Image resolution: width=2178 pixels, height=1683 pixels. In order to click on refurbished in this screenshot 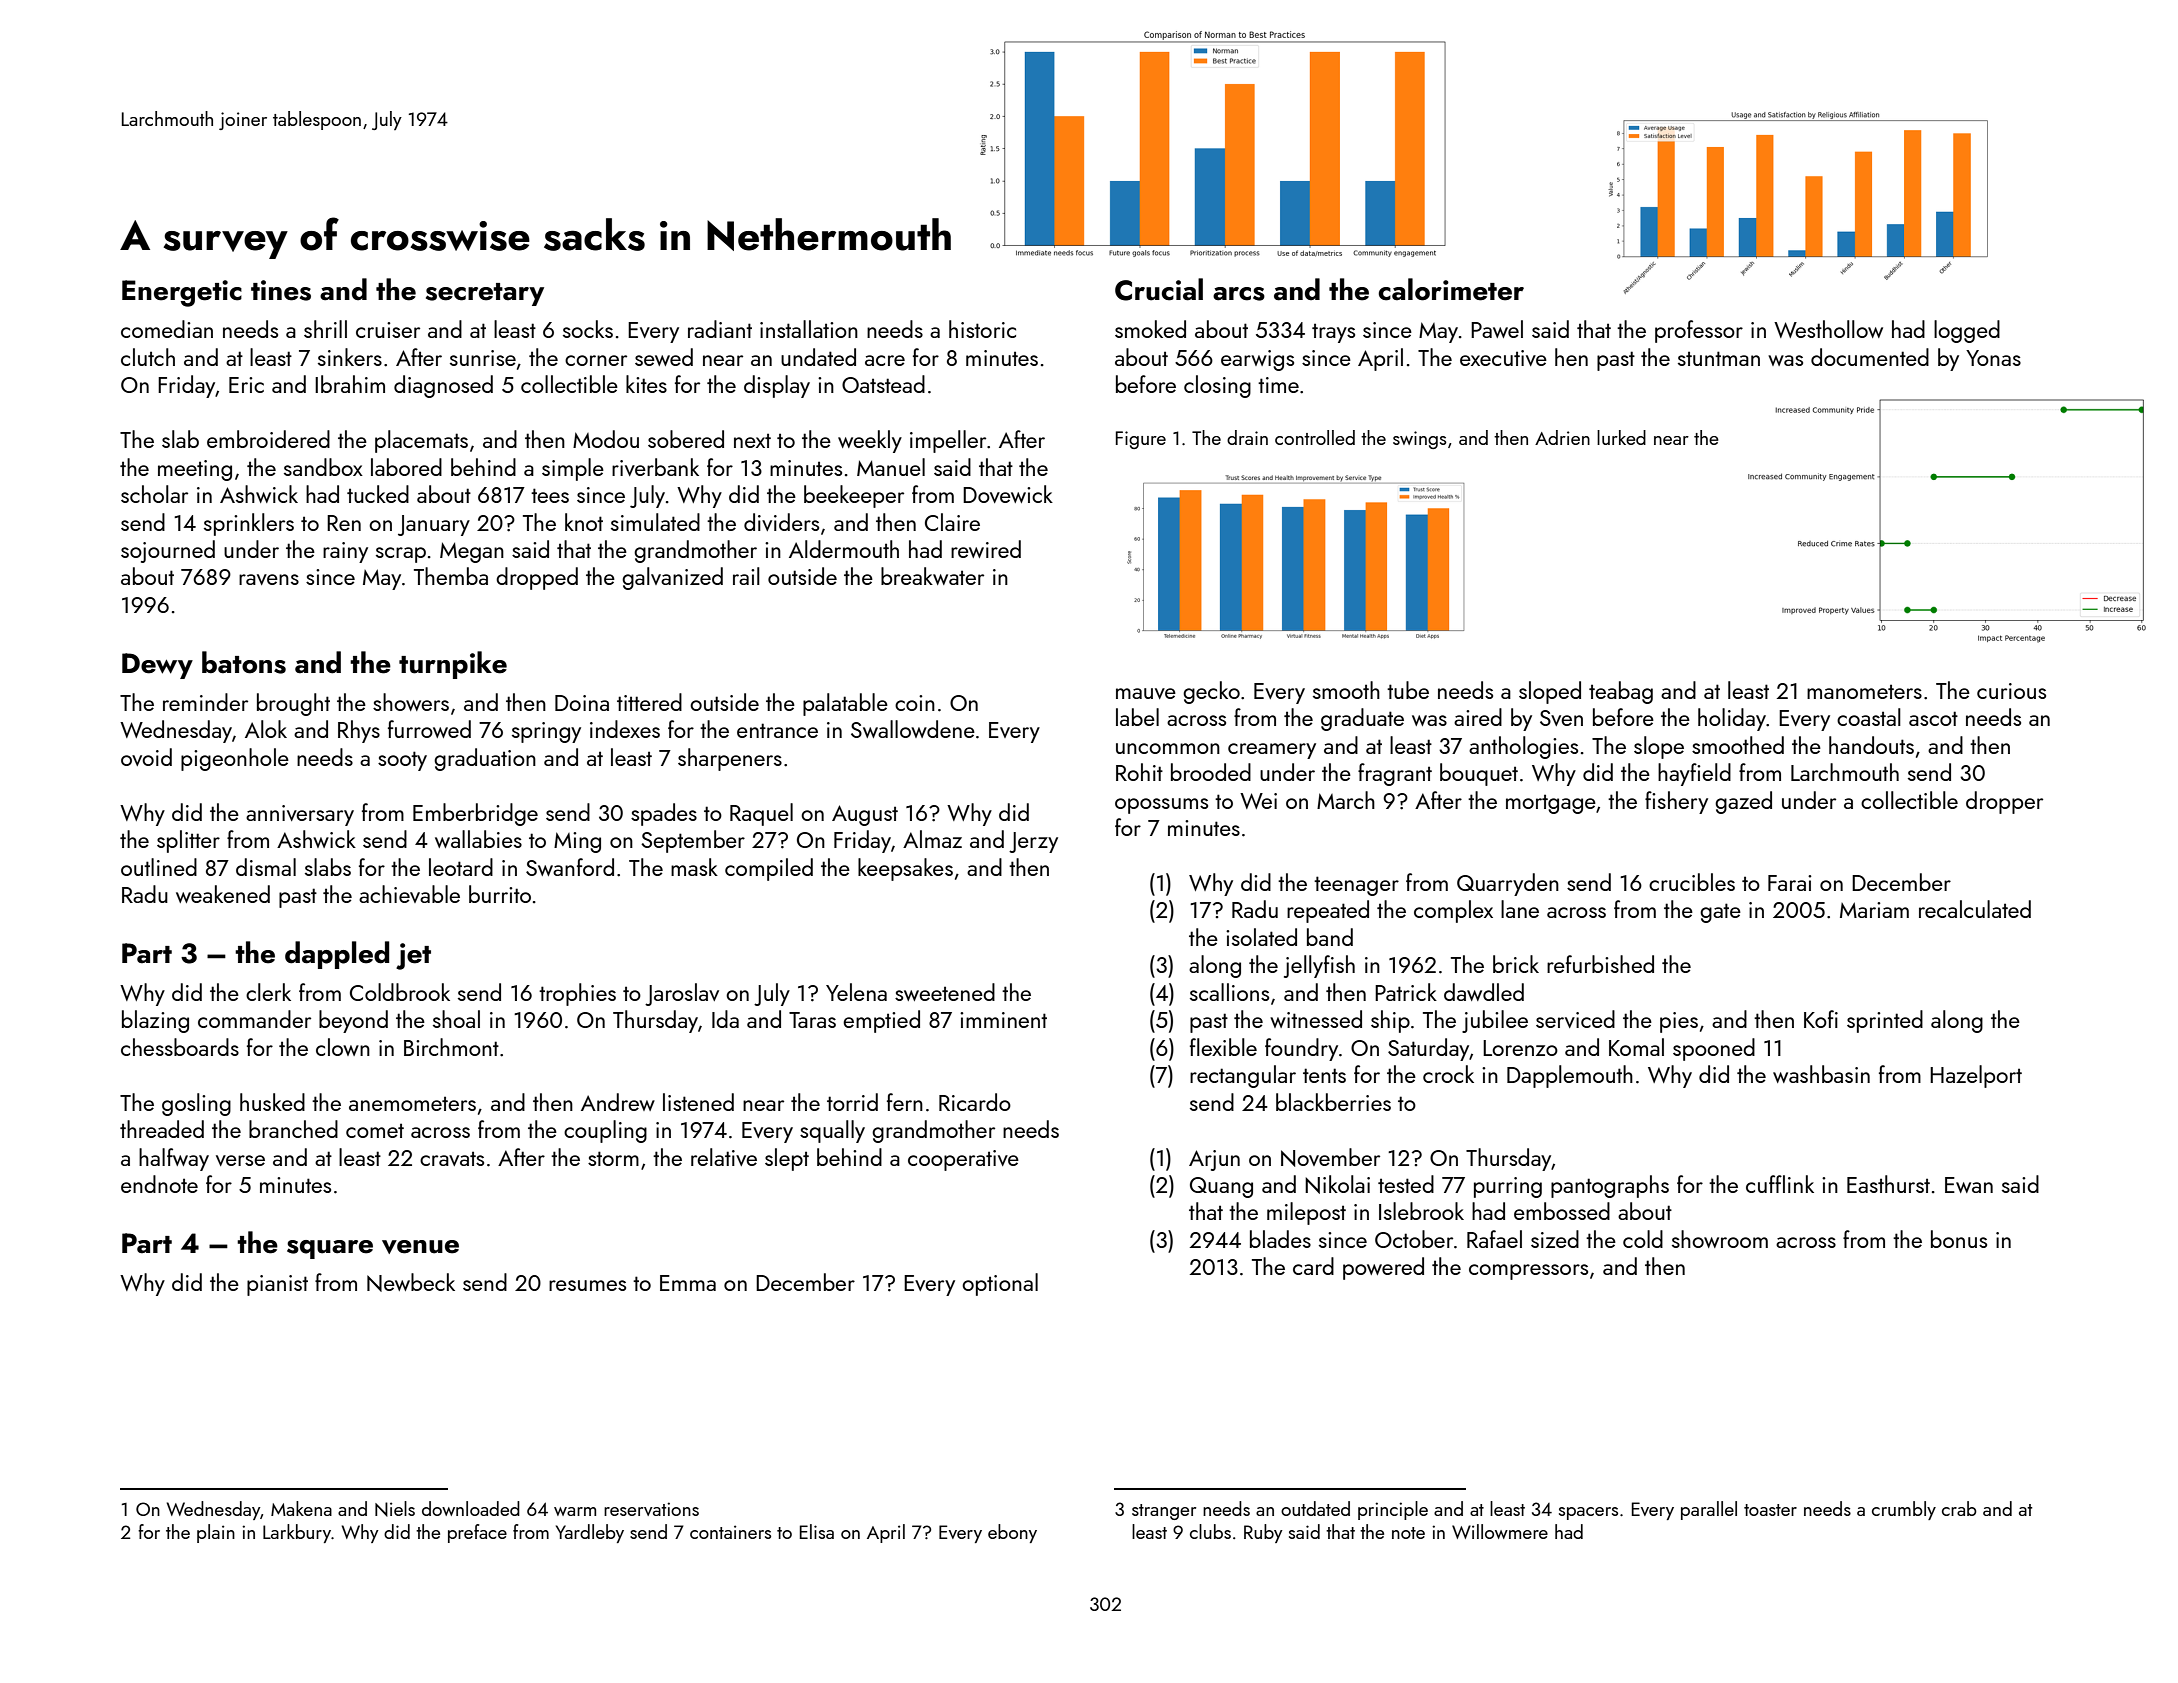, I will do `click(1600, 964)`.
